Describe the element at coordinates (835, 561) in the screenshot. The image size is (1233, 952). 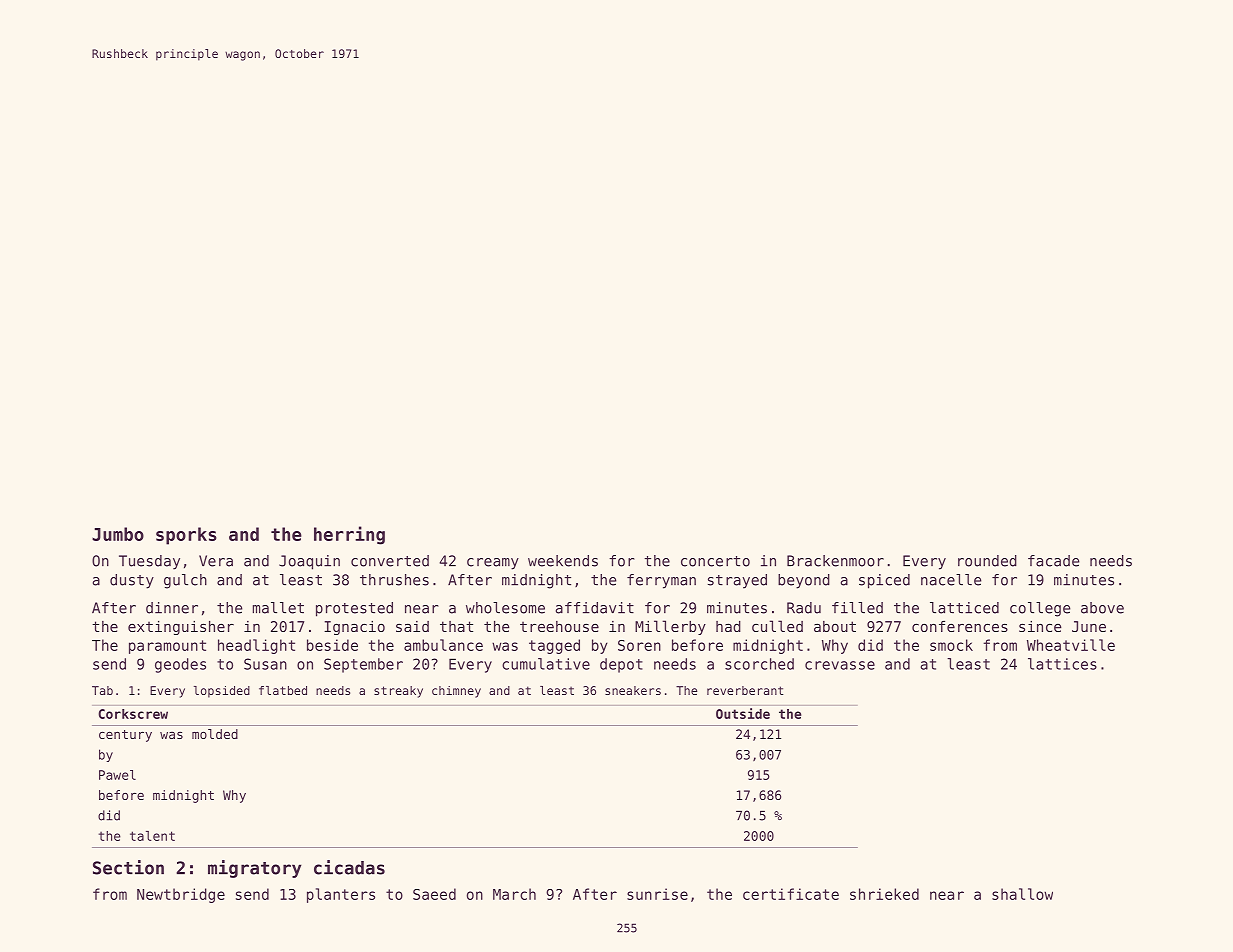
I see `Brackenmoor` at that location.
